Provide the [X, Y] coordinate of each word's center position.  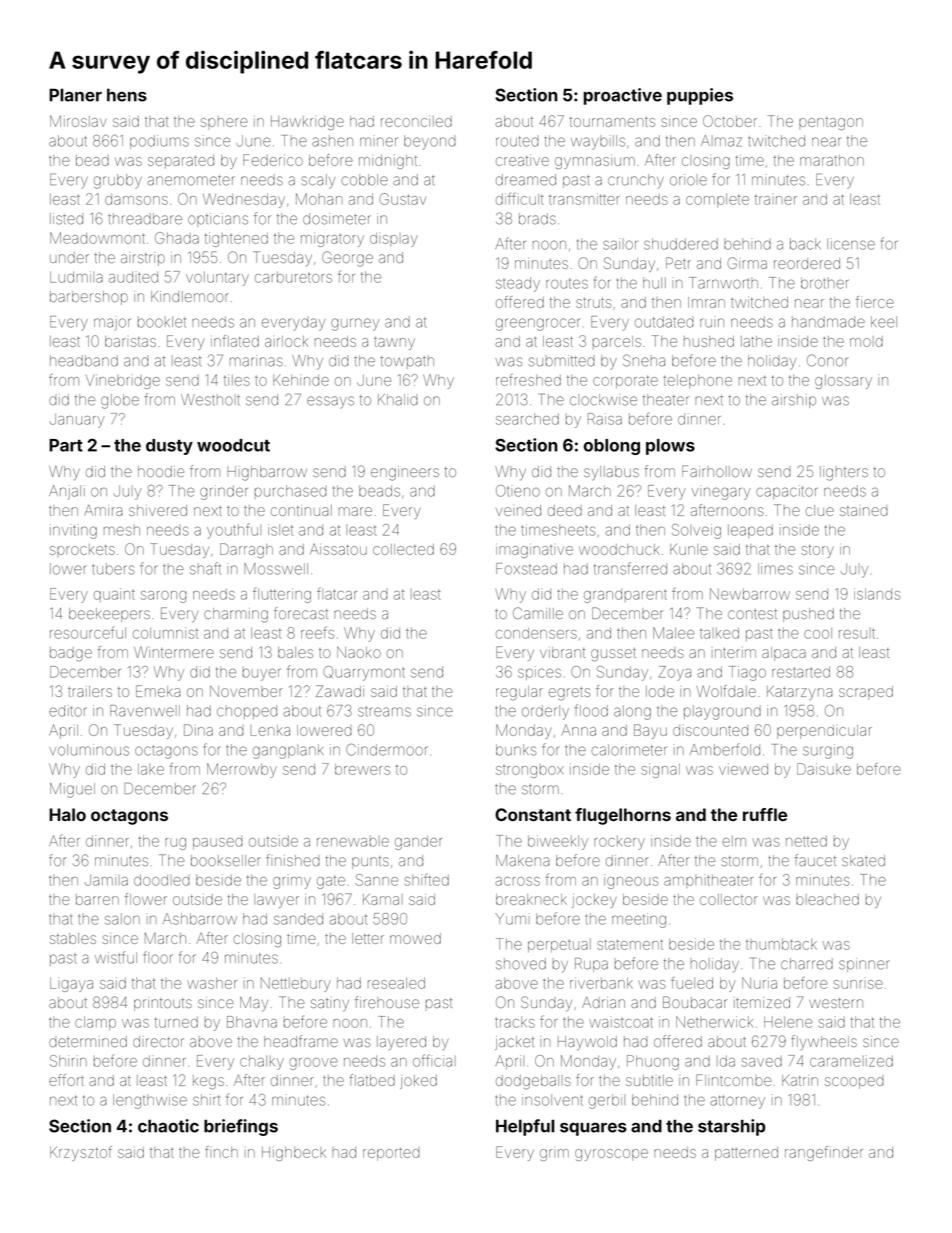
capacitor [786, 492]
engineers [405, 473]
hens [127, 95]
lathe [756, 341]
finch [221, 1152]
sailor [620, 244]
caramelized [851, 1061]
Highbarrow [267, 473]
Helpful [525, 1127]
